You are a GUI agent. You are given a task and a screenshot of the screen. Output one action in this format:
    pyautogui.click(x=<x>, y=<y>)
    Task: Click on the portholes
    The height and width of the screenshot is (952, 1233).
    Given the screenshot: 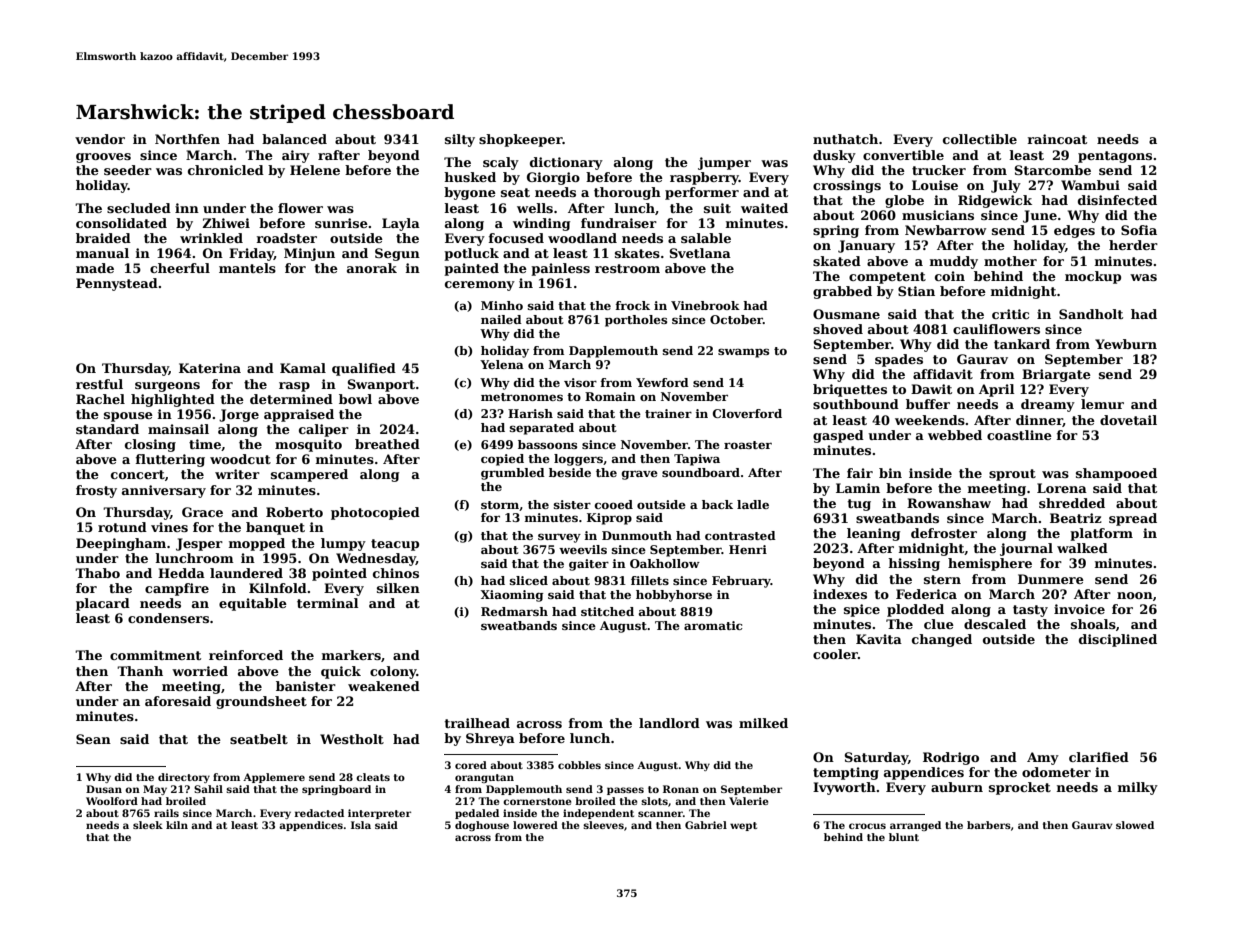 What is the action you would take?
    pyautogui.click(x=636, y=321)
